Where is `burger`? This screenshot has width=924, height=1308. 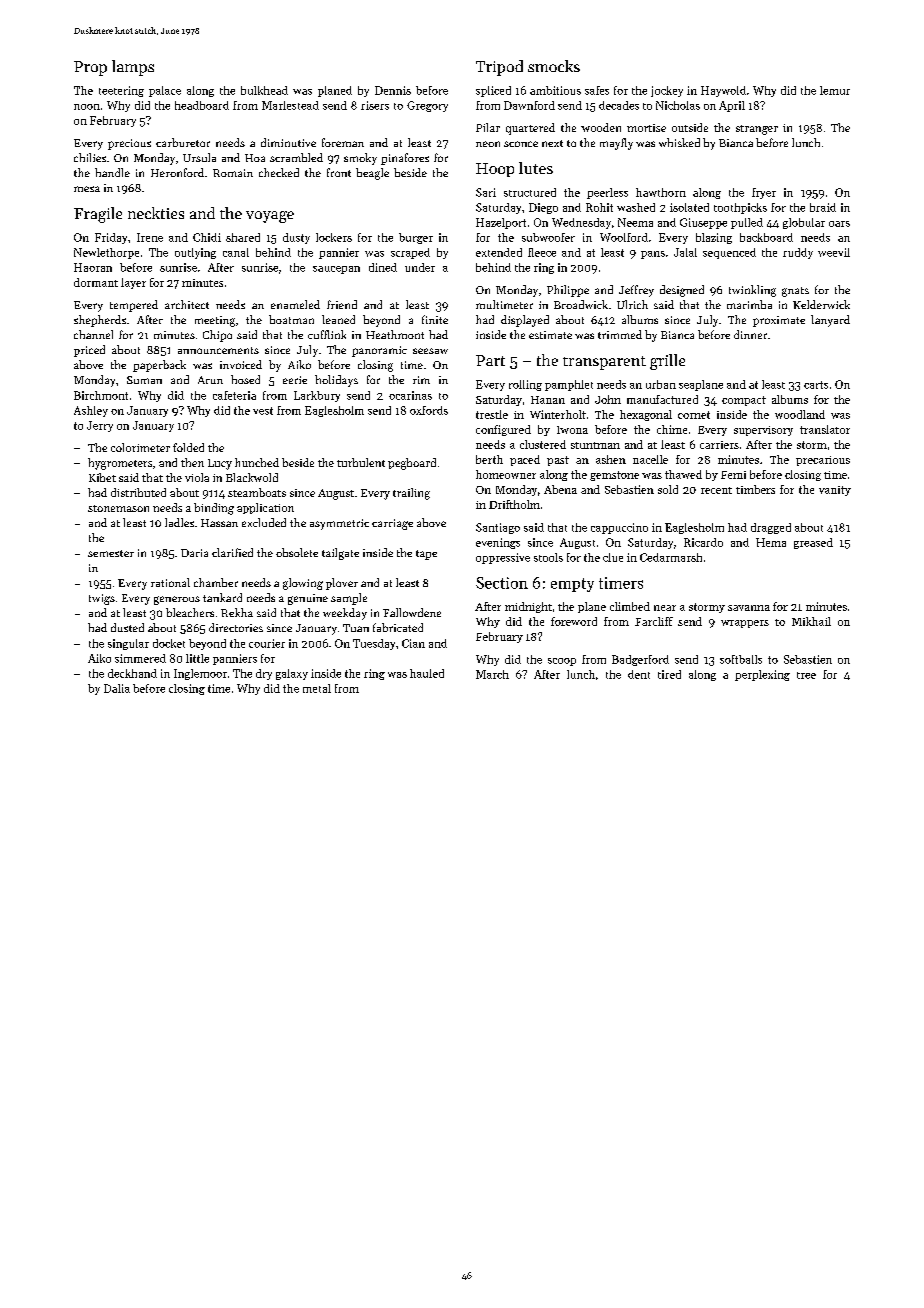 burger is located at coordinates (416, 238).
